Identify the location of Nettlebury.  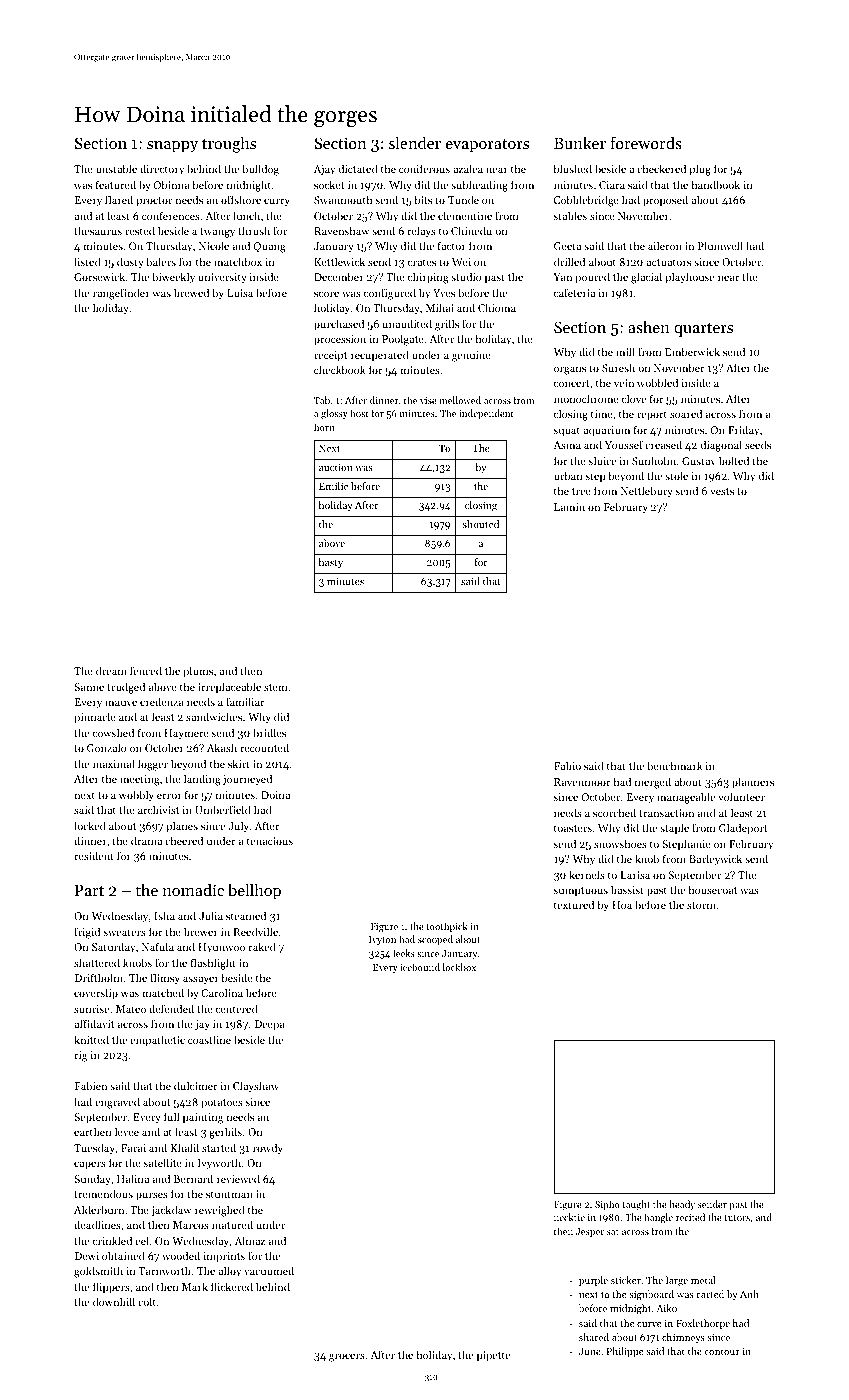
(647, 492).
